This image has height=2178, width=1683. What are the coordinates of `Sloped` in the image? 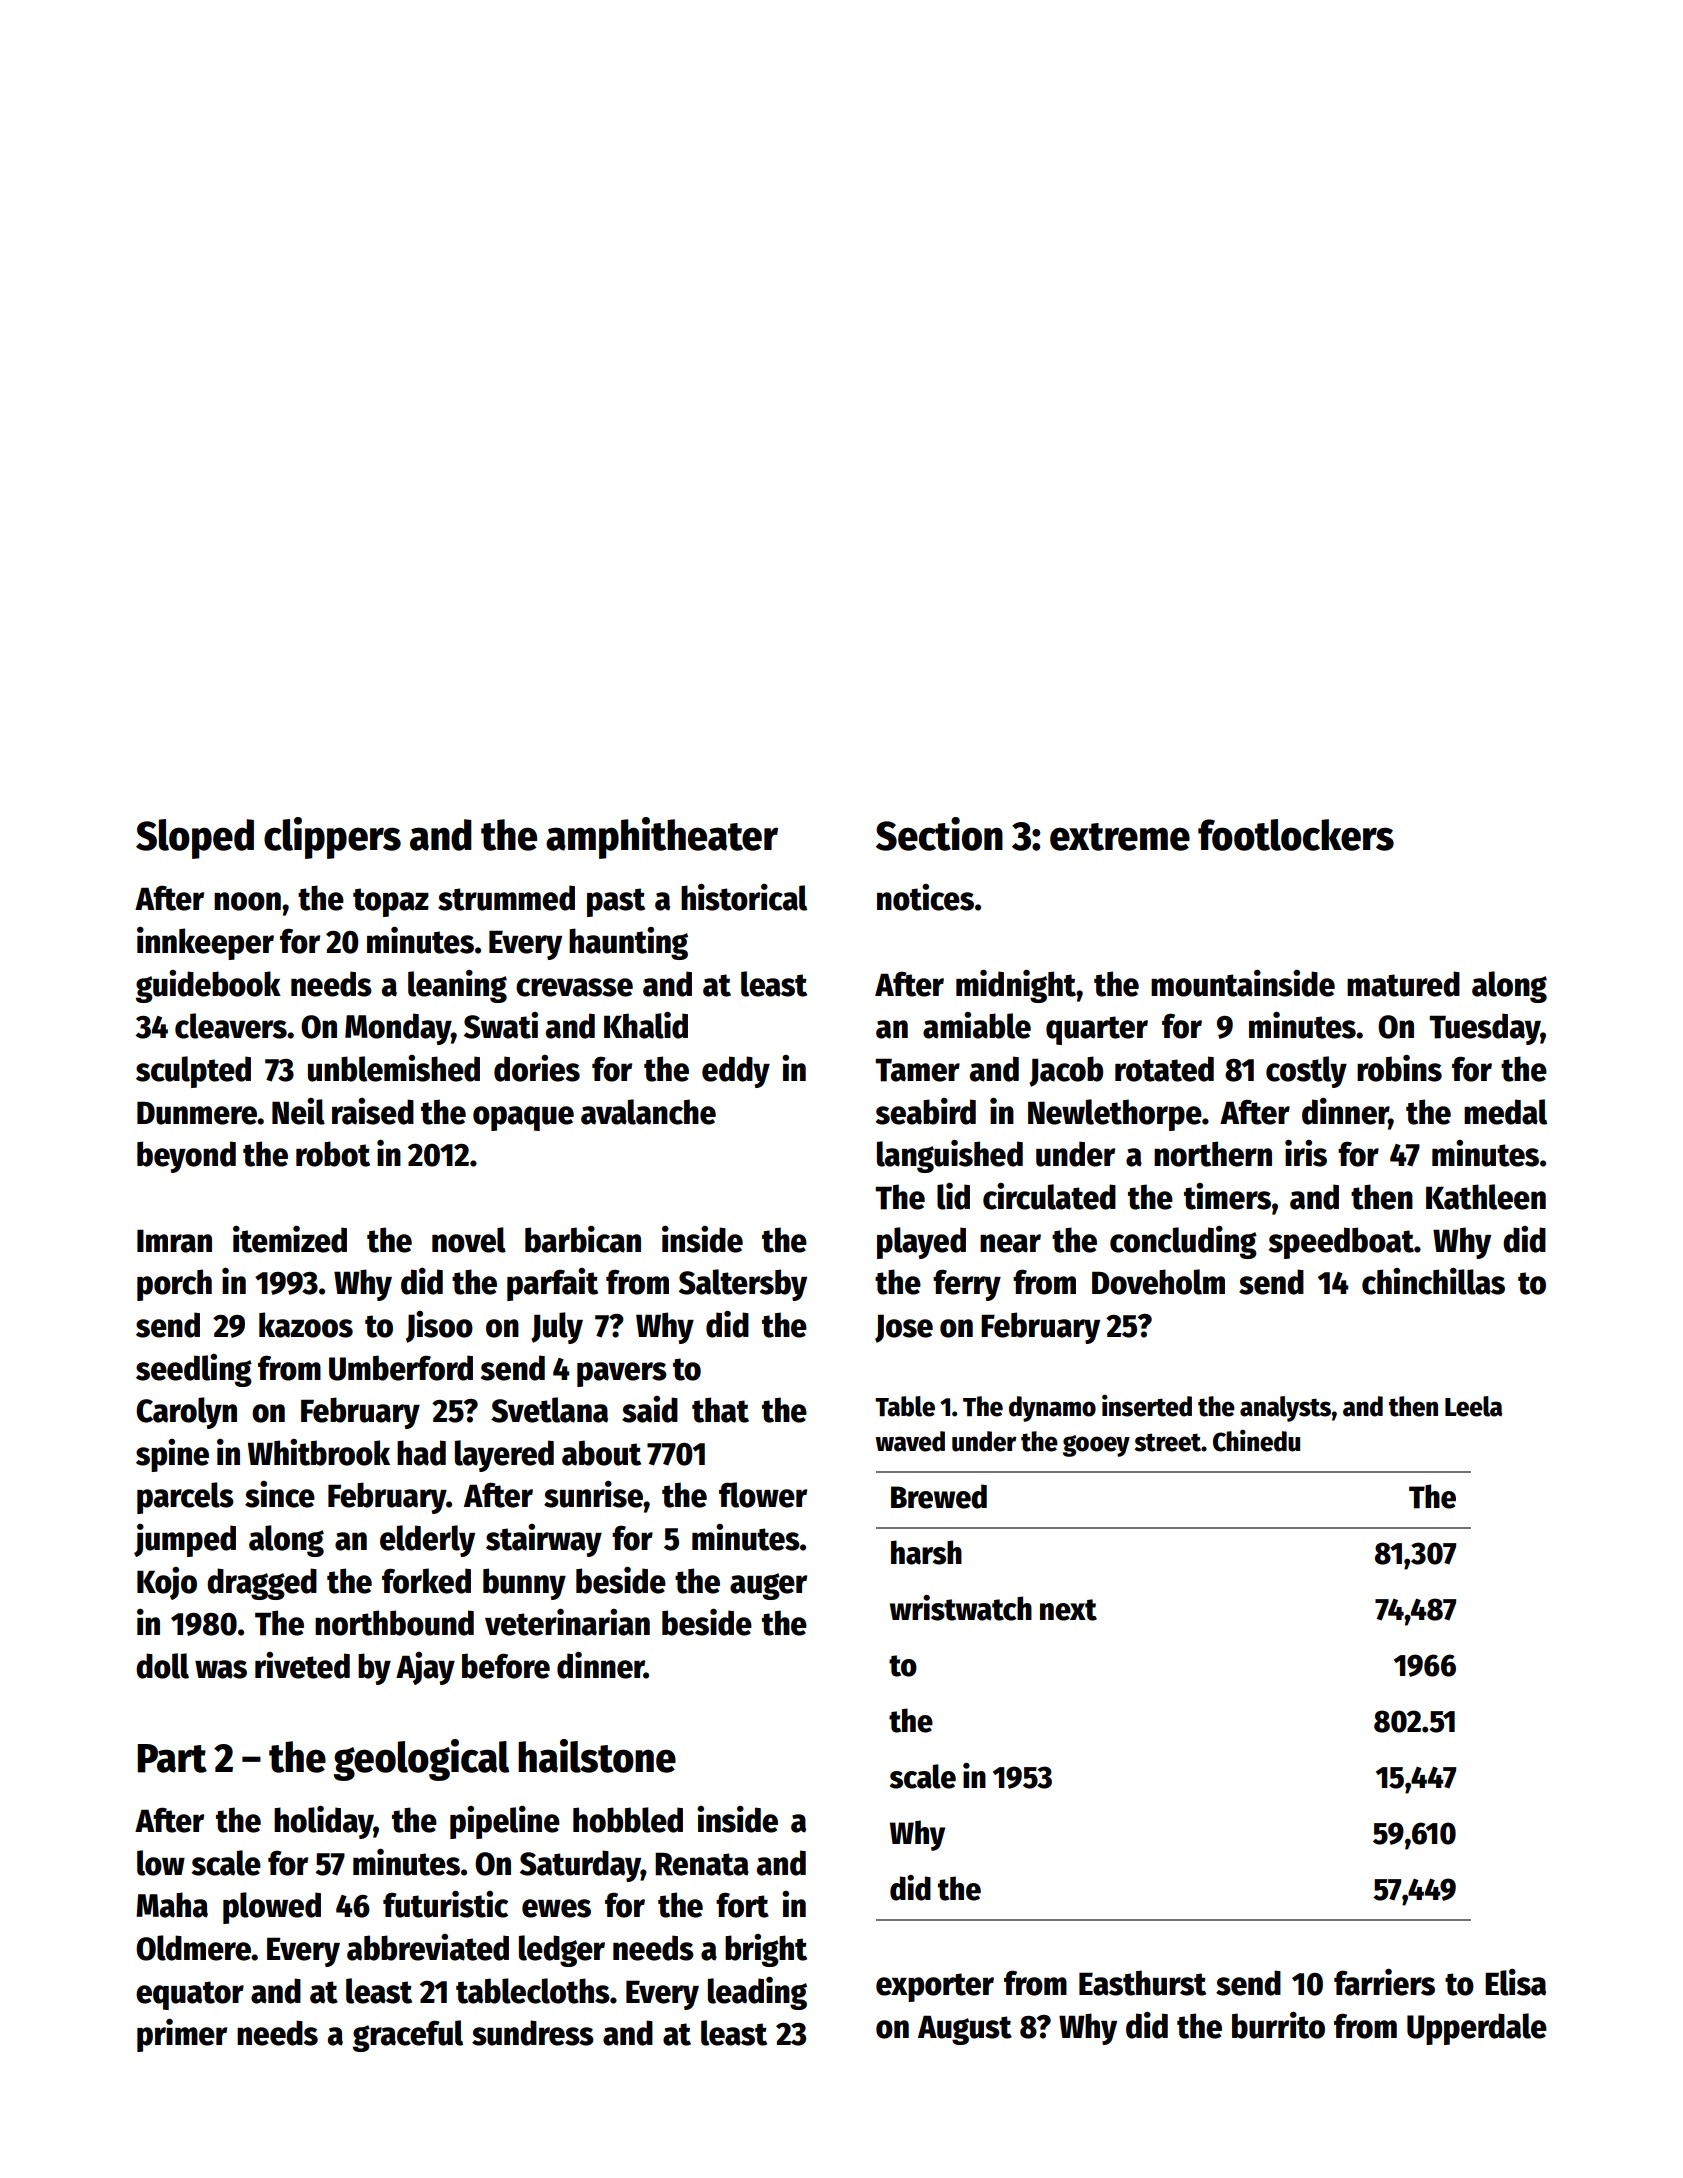 It's located at (195, 839).
